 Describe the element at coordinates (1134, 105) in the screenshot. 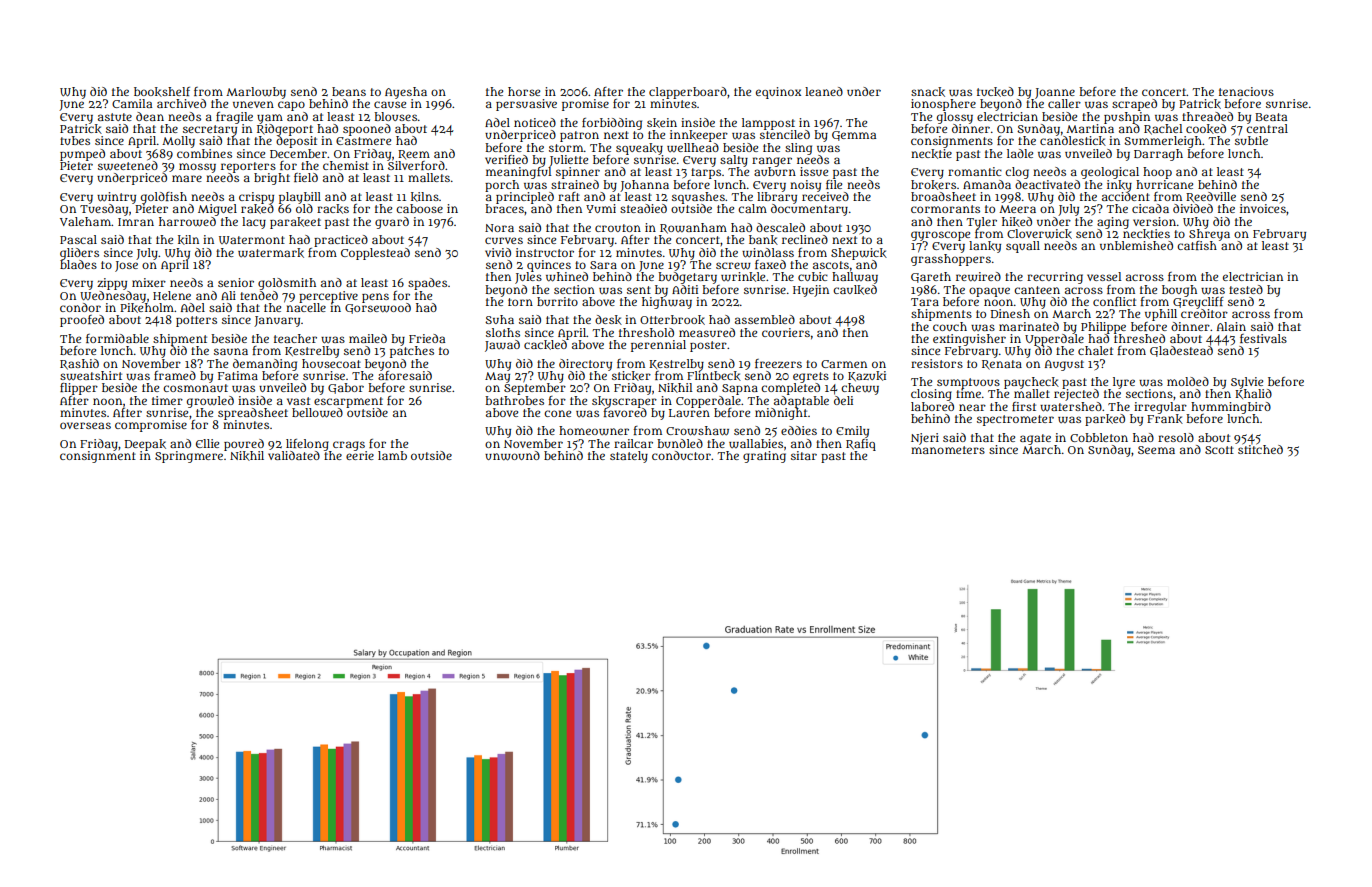

I see `scraped` at that location.
